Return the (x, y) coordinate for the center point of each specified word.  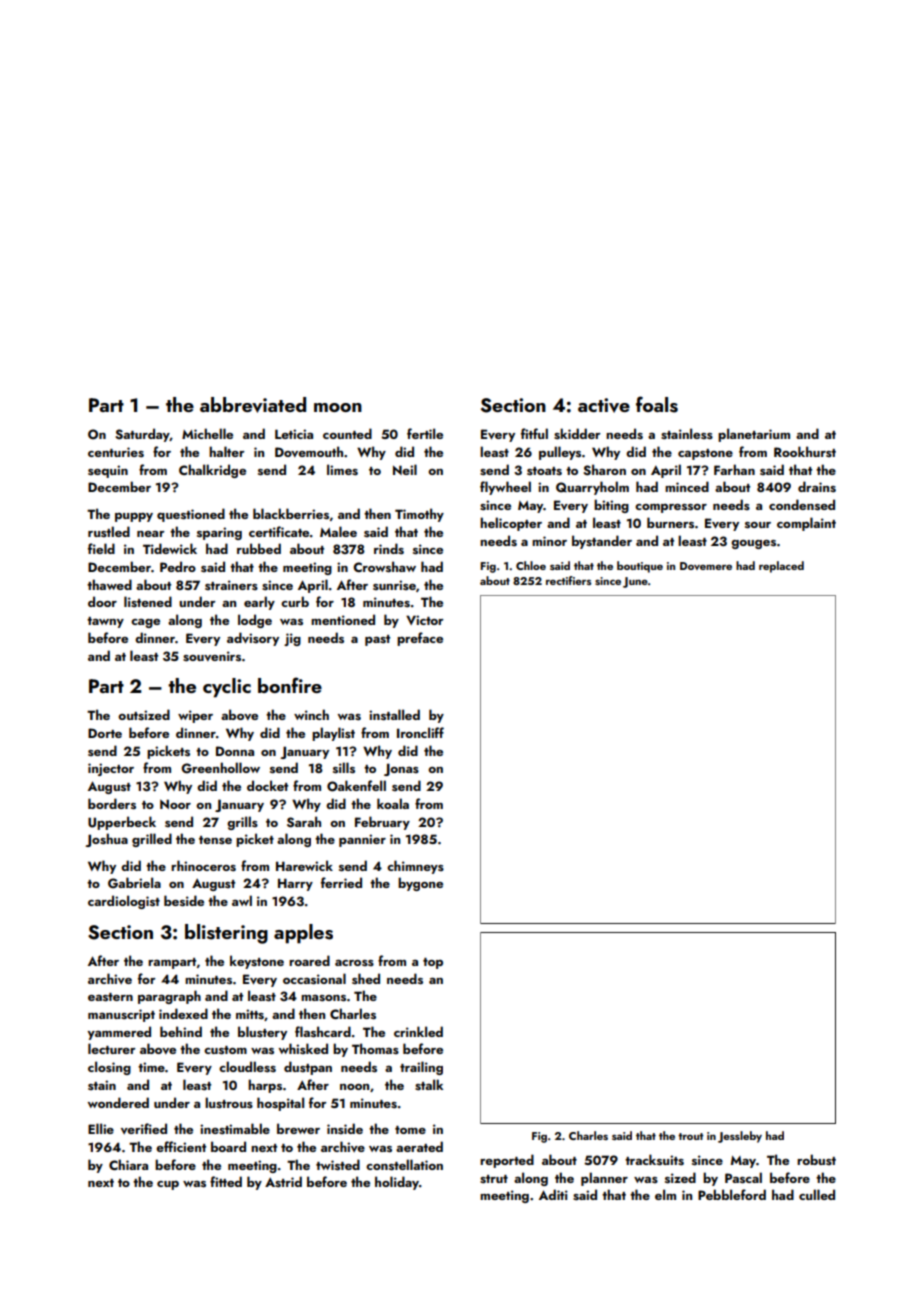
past (377, 640)
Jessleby (740, 1137)
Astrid (283, 1182)
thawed (109, 584)
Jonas (401, 769)
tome (410, 1130)
